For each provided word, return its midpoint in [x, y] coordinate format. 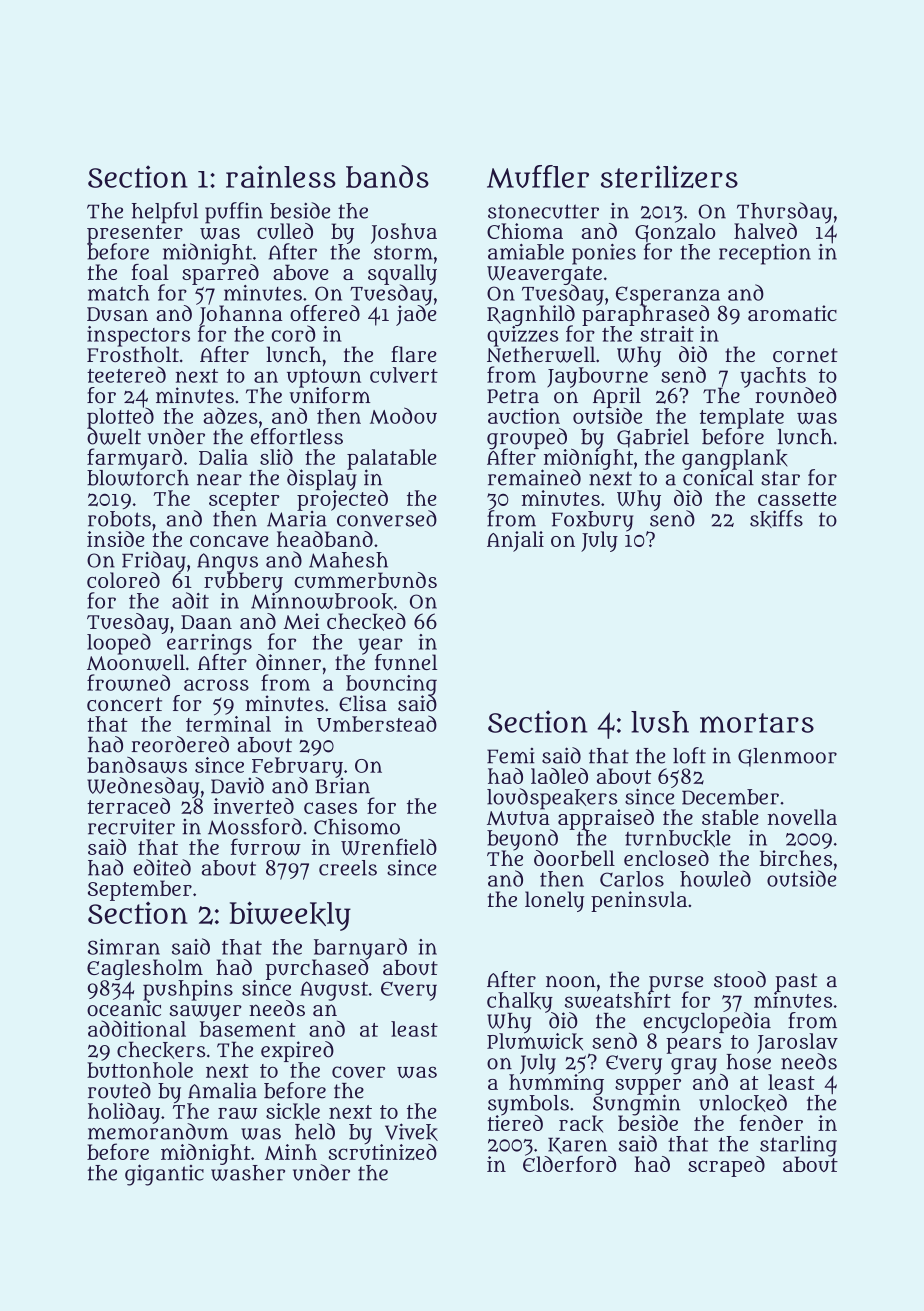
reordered [180, 744]
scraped [726, 1166]
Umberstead [377, 723]
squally [402, 274]
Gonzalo [675, 232]
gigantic [164, 1175]
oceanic [124, 1008]
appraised [606, 819]
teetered [126, 374]
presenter [135, 234]
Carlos [632, 879]
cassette [797, 499]
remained [534, 477]
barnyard [360, 948]
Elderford [569, 1164]
